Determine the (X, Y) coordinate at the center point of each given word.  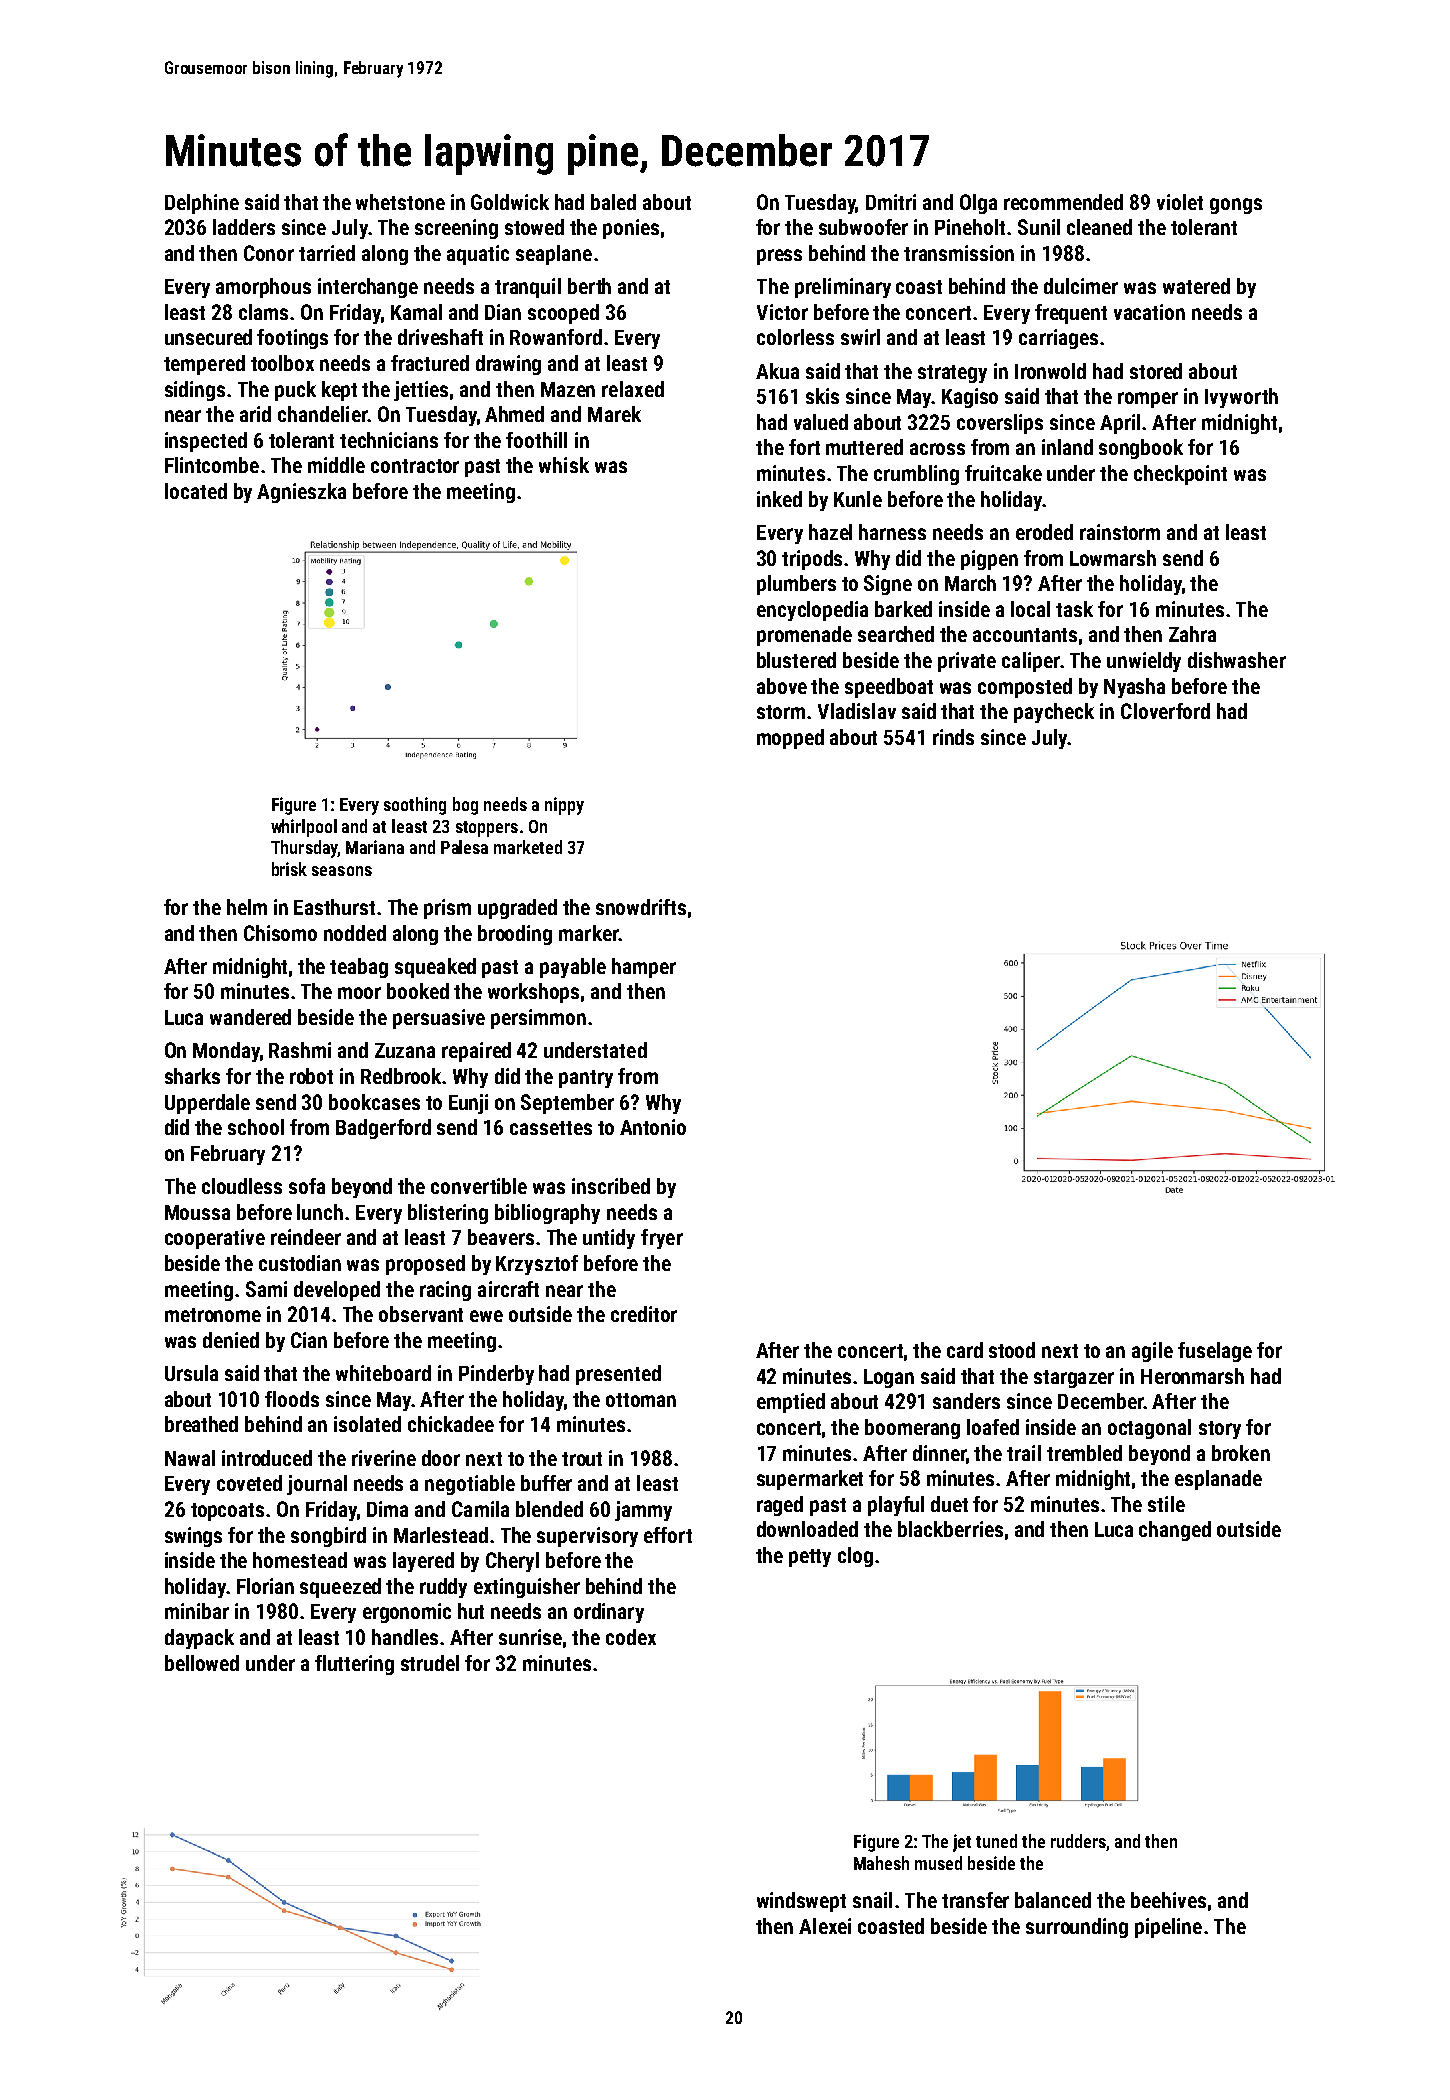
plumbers (796, 585)
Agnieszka (301, 493)
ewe (486, 1316)
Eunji (468, 1104)
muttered (864, 447)
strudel (430, 1663)
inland (1067, 447)
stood (1012, 1350)
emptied (791, 1403)
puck (295, 391)
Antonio (653, 1127)
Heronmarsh (1192, 1376)
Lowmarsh (1113, 558)
